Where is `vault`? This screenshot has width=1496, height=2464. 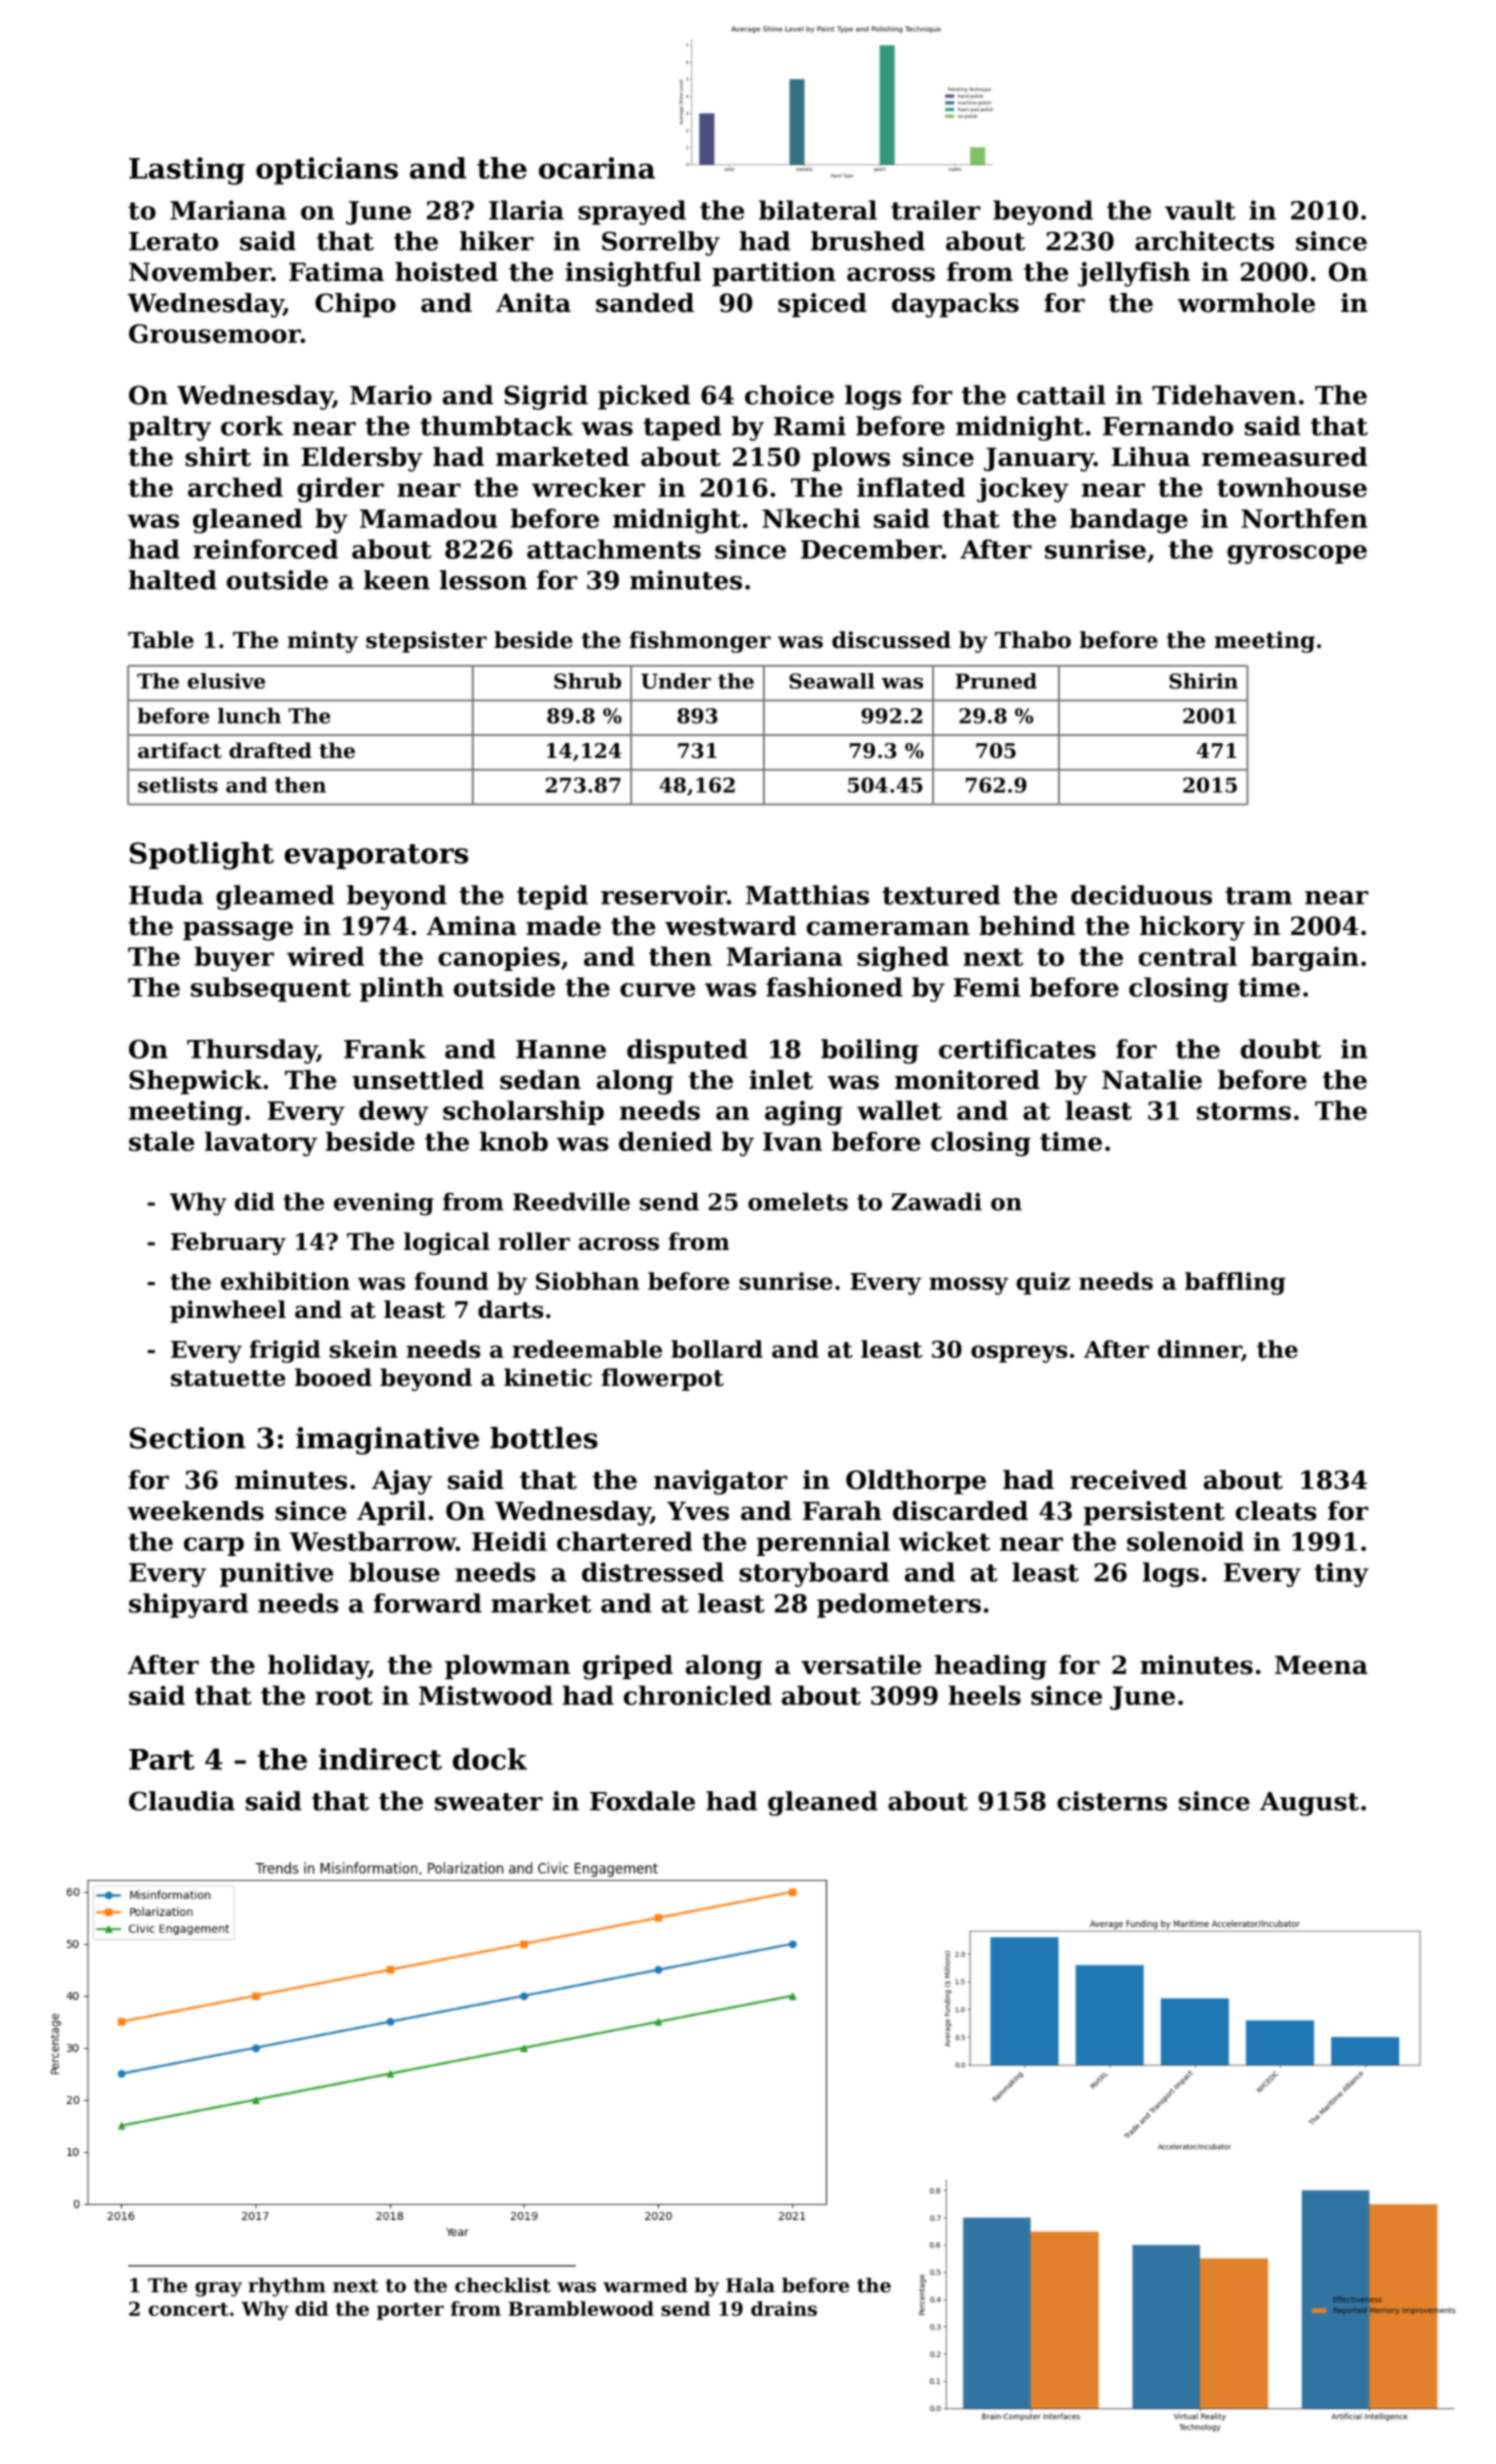
vault is located at coordinates (1200, 210).
